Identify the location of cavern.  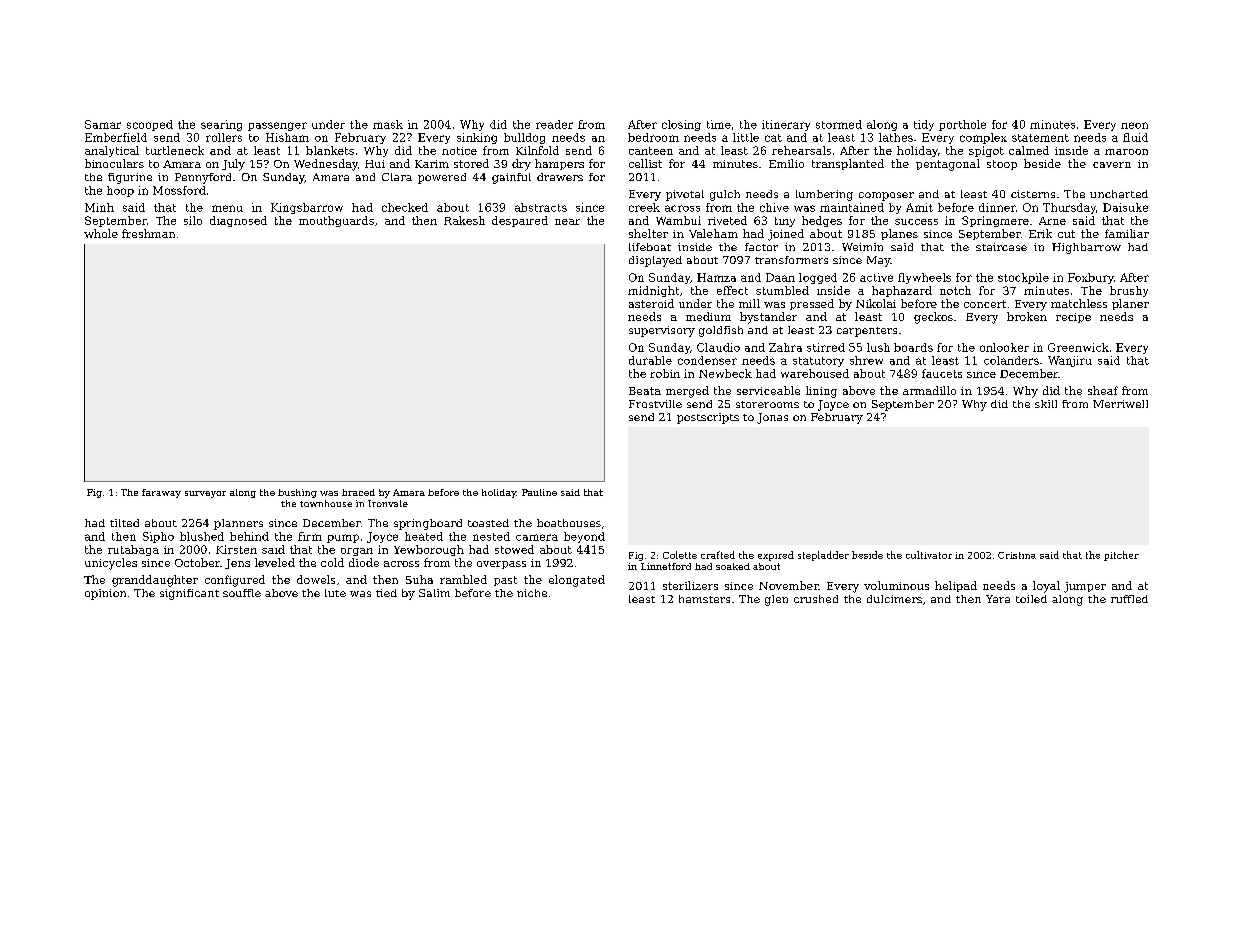
(1112, 165).
